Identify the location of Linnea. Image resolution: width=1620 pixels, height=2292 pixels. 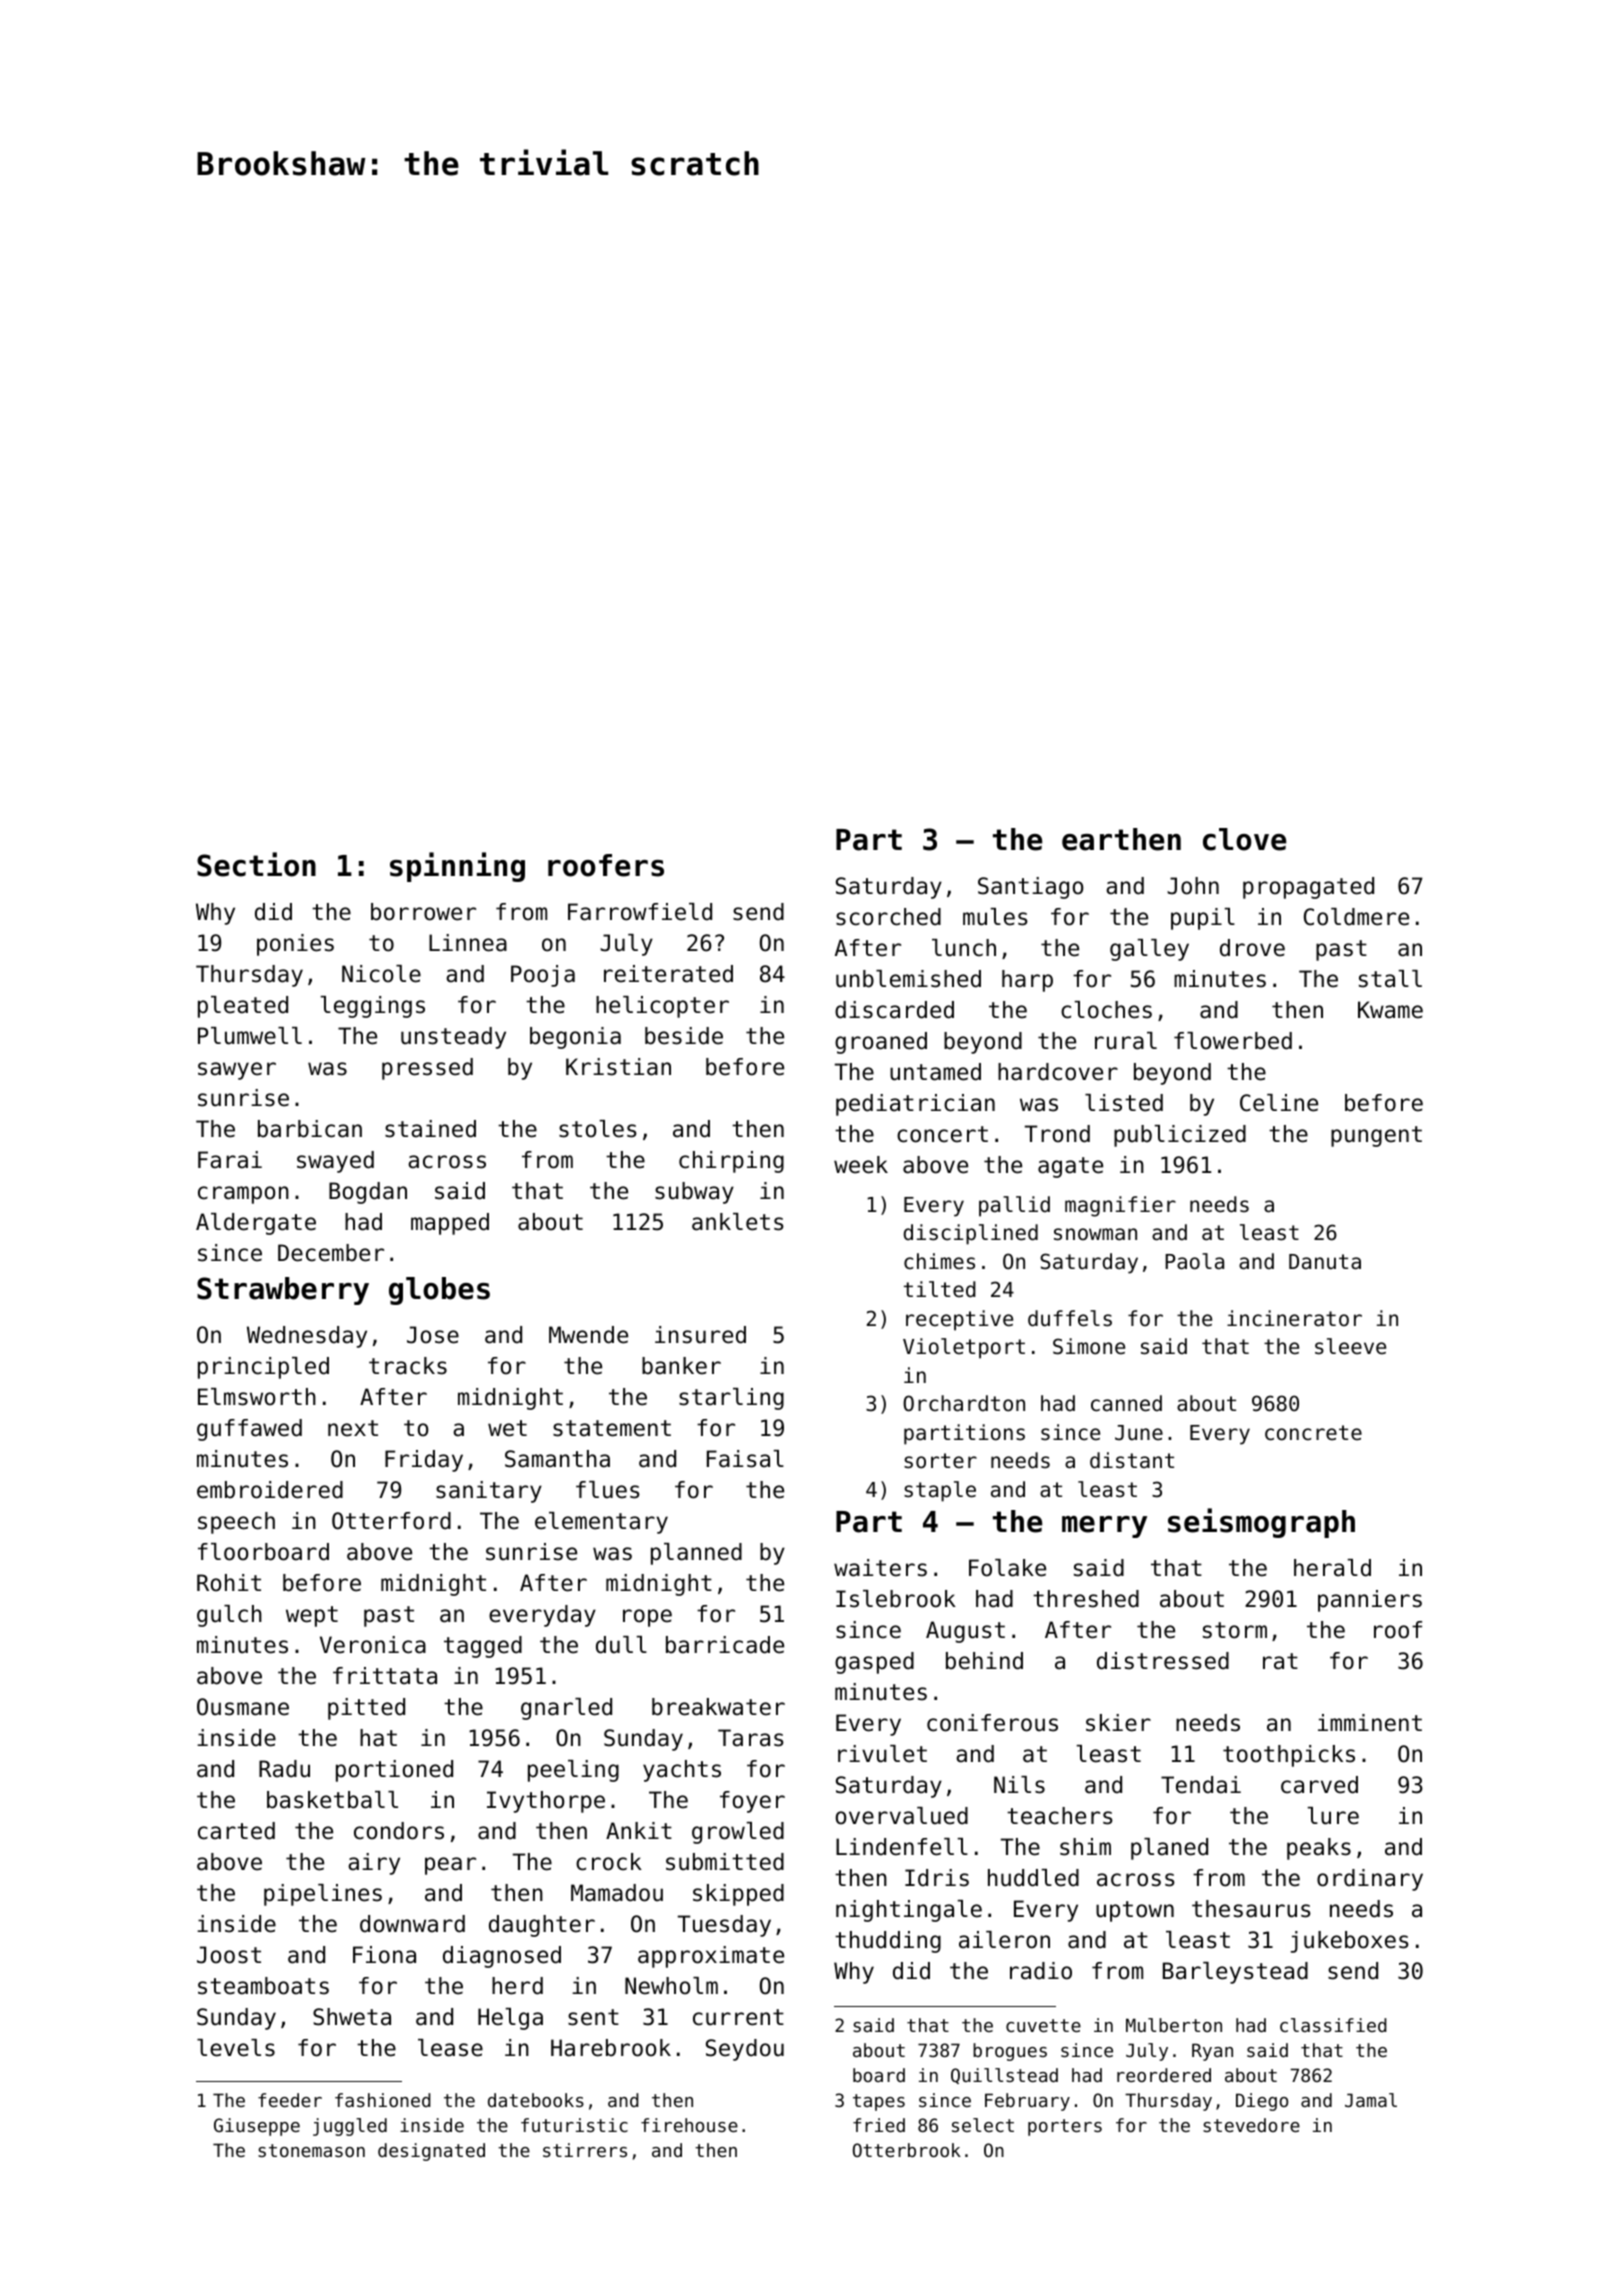
(468, 943).
